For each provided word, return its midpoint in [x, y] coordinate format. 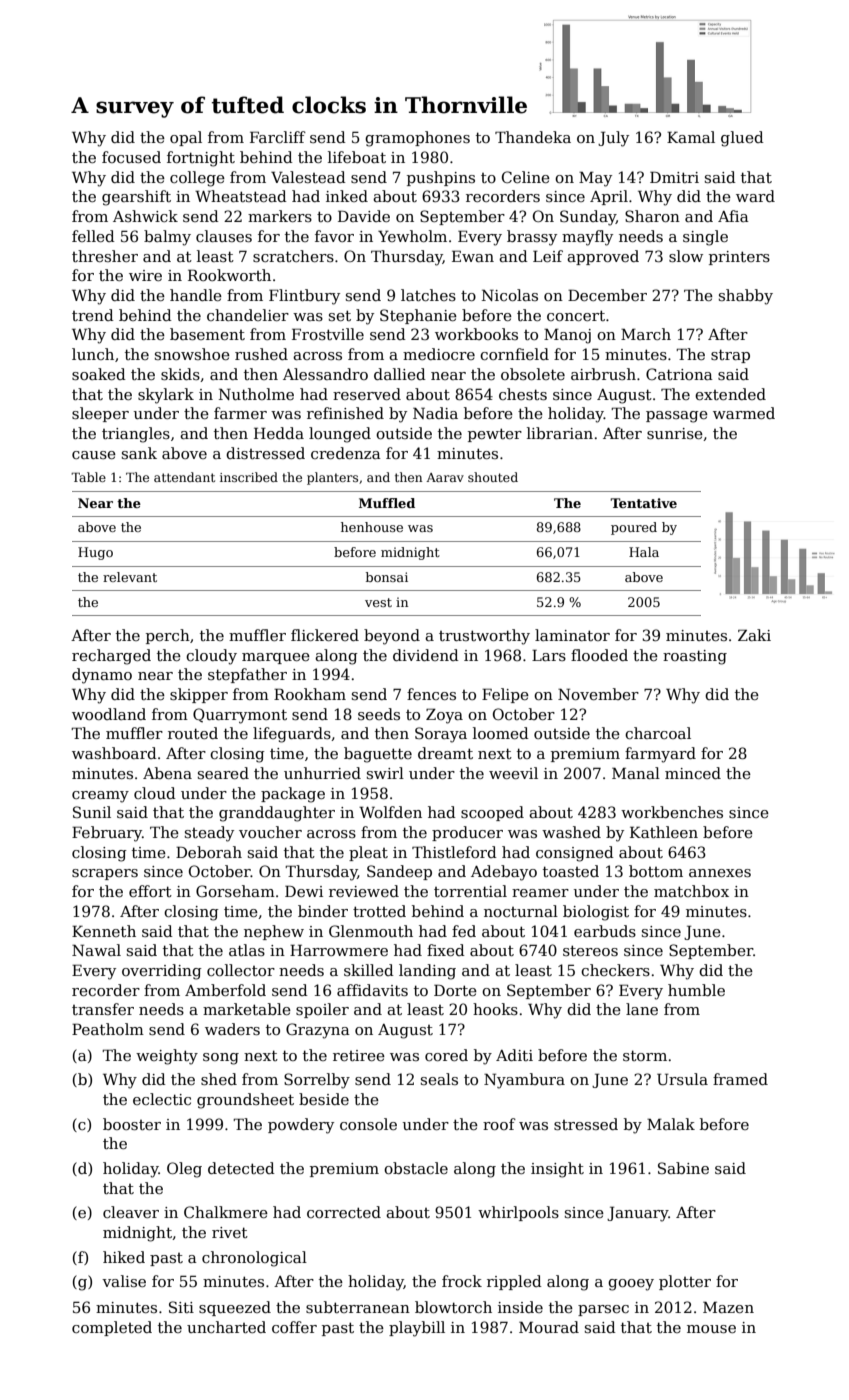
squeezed [235, 1308]
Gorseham [235, 891]
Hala [644, 552]
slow [686, 256]
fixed [446, 950]
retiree [359, 1055]
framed [740, 1079]
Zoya [444, 716]
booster [132, 1124]
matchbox [691, 891]
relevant [130, 577]
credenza [346, 453]
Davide [364, 216]
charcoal [658, 733]
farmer [240, 413]
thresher [105, 256]
